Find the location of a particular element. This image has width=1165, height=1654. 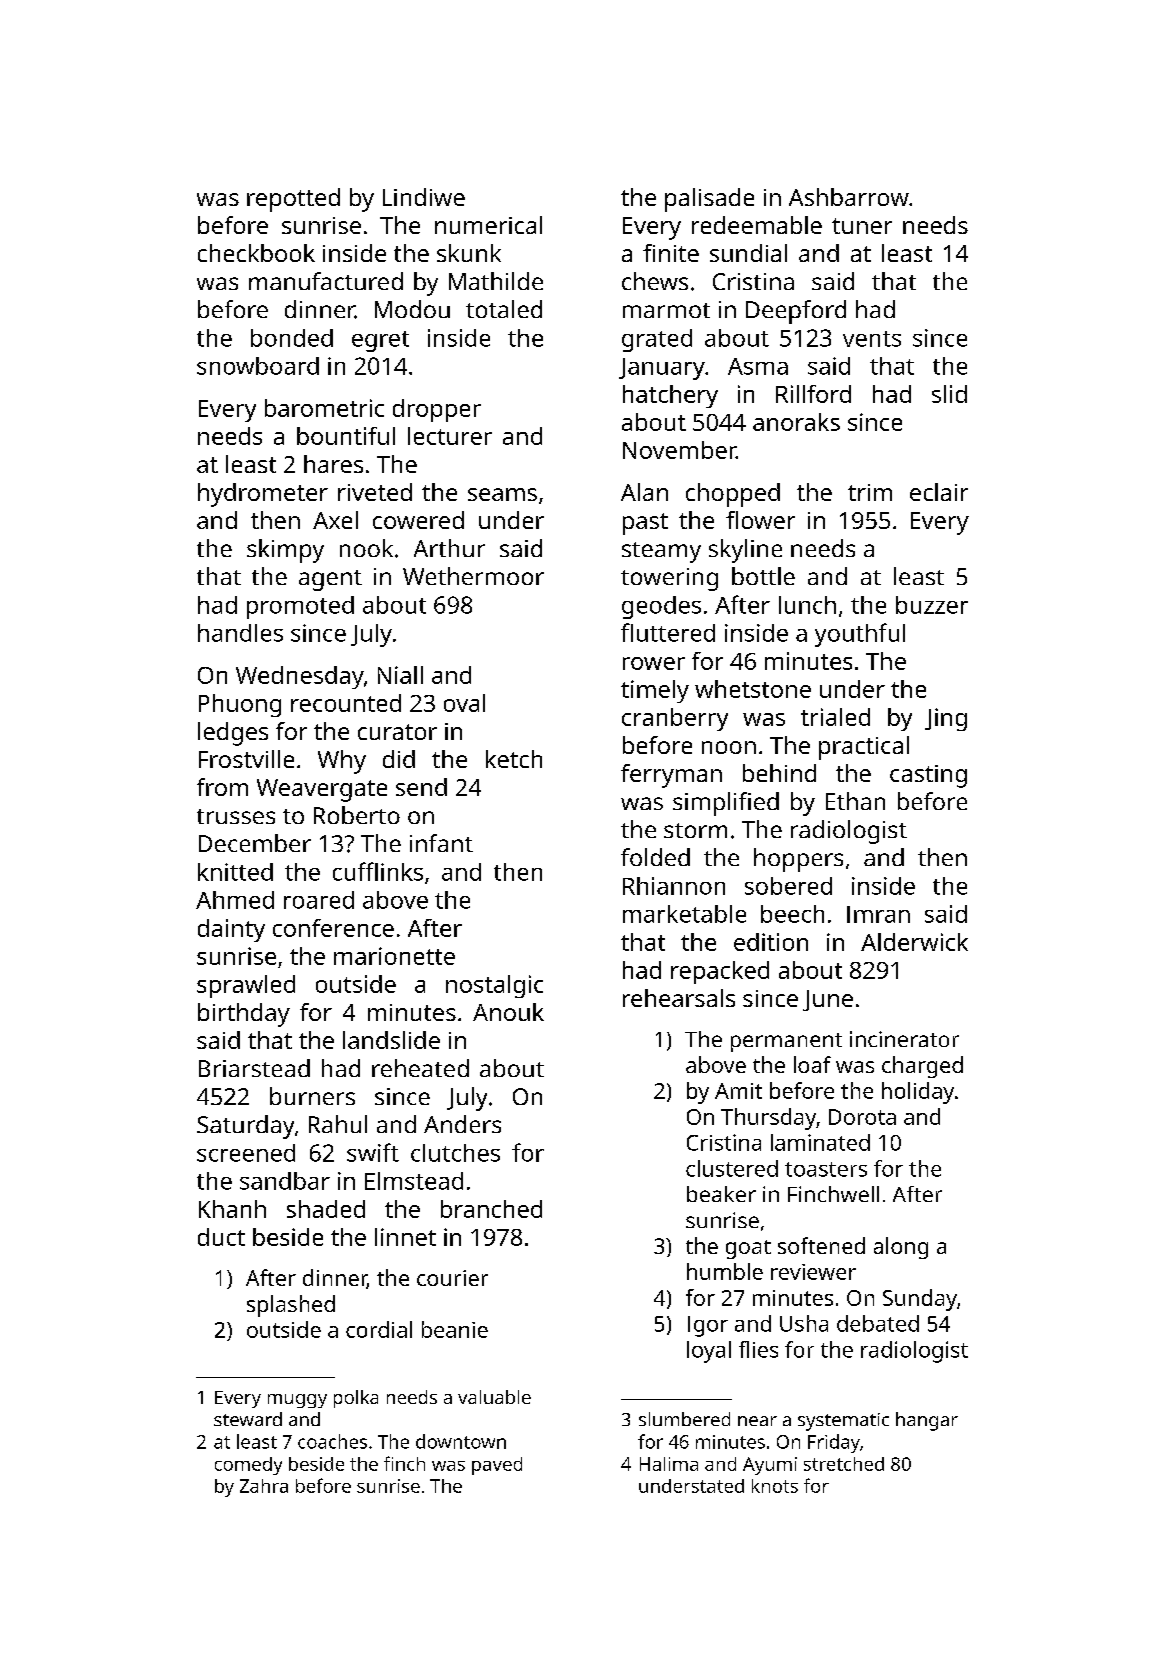

timely is located at coordinates (655, 691).
